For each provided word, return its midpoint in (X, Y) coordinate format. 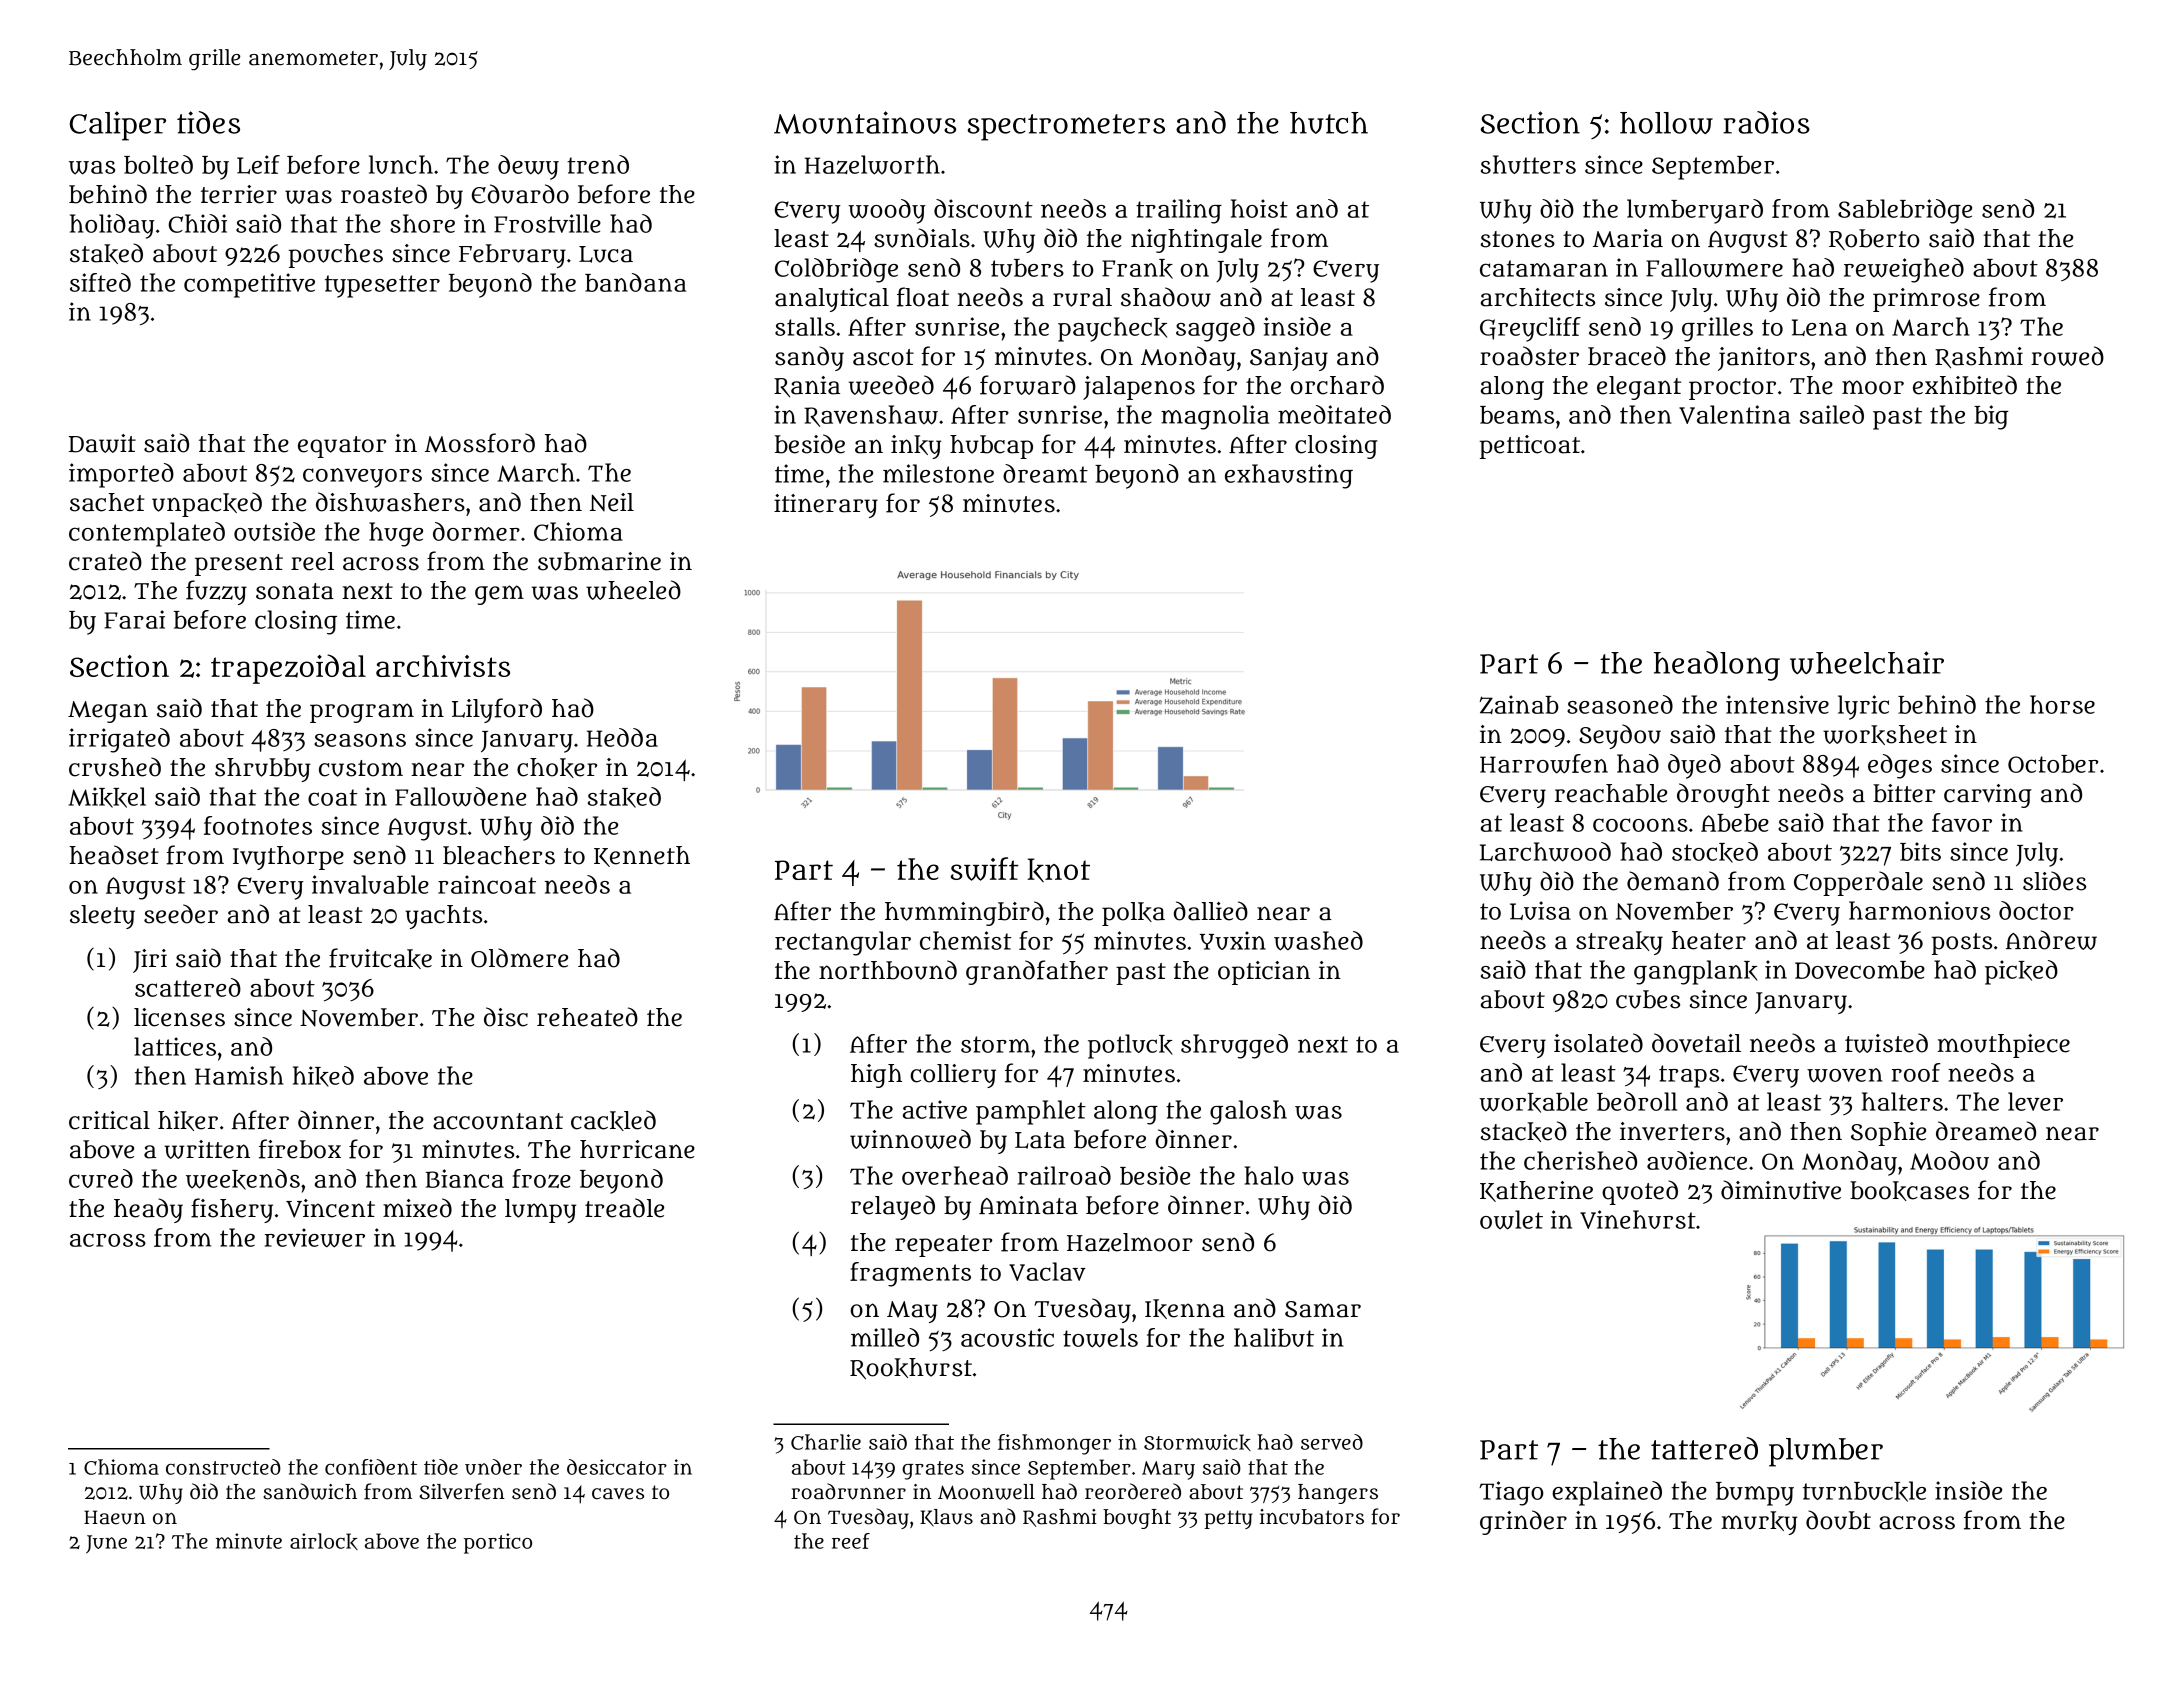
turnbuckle (1864, 1491)
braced (1627, 356)
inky (916, 447)
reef (851, 1541)
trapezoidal (288, 669)
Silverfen (462, 1491)
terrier (239, 194)
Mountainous (865, 122)
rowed (2067, 356)
